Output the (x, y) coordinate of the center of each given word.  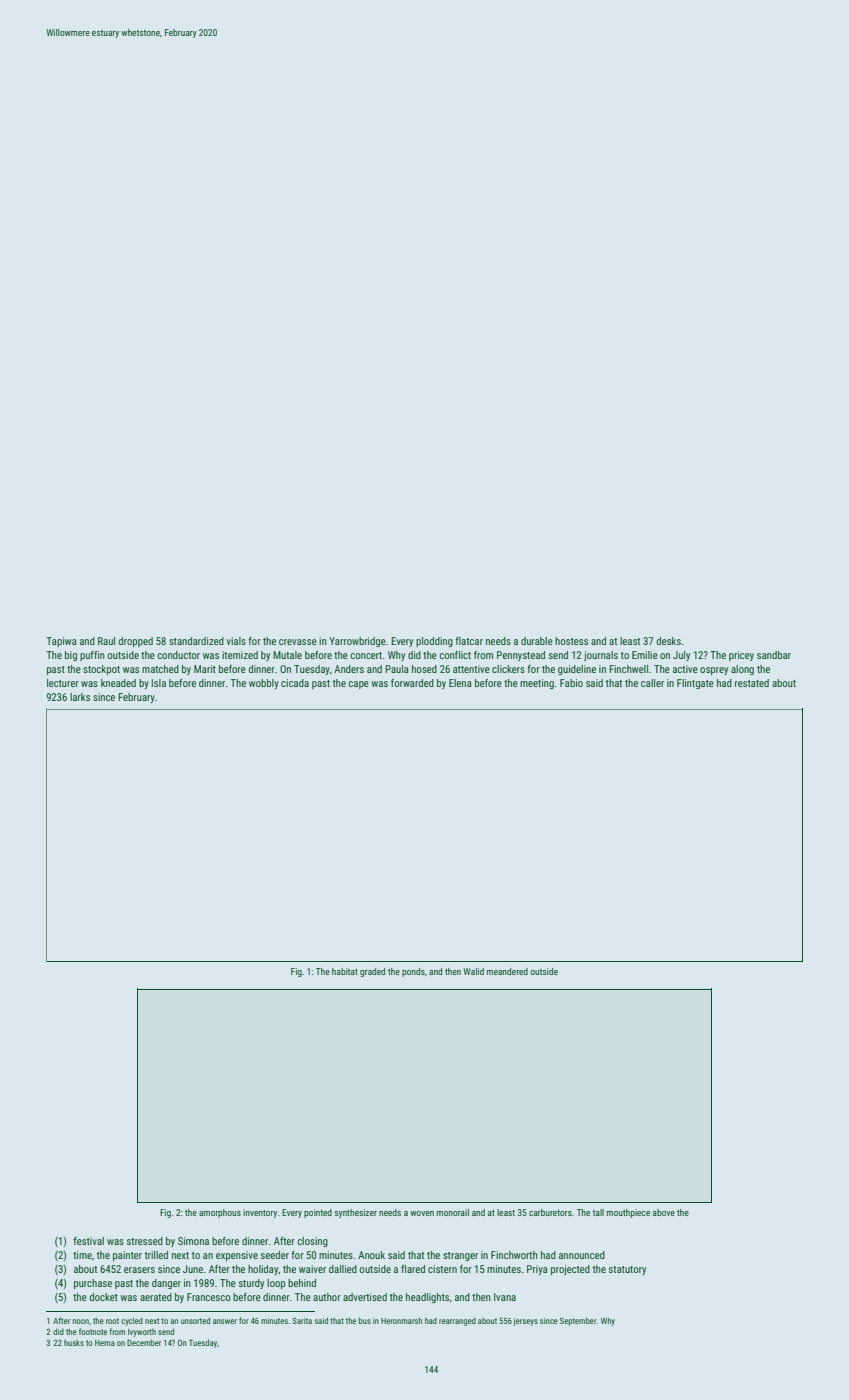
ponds (413, 972)
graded (372, 972)
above (664, 1212)
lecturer (63, 683)
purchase (93, 1284)
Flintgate (695, 684)
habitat (345, 971)
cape (358, 685)
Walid (473, 971)
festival (88, 1241)
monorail (453, 1212)
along (742, 670)
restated (752, 683)
